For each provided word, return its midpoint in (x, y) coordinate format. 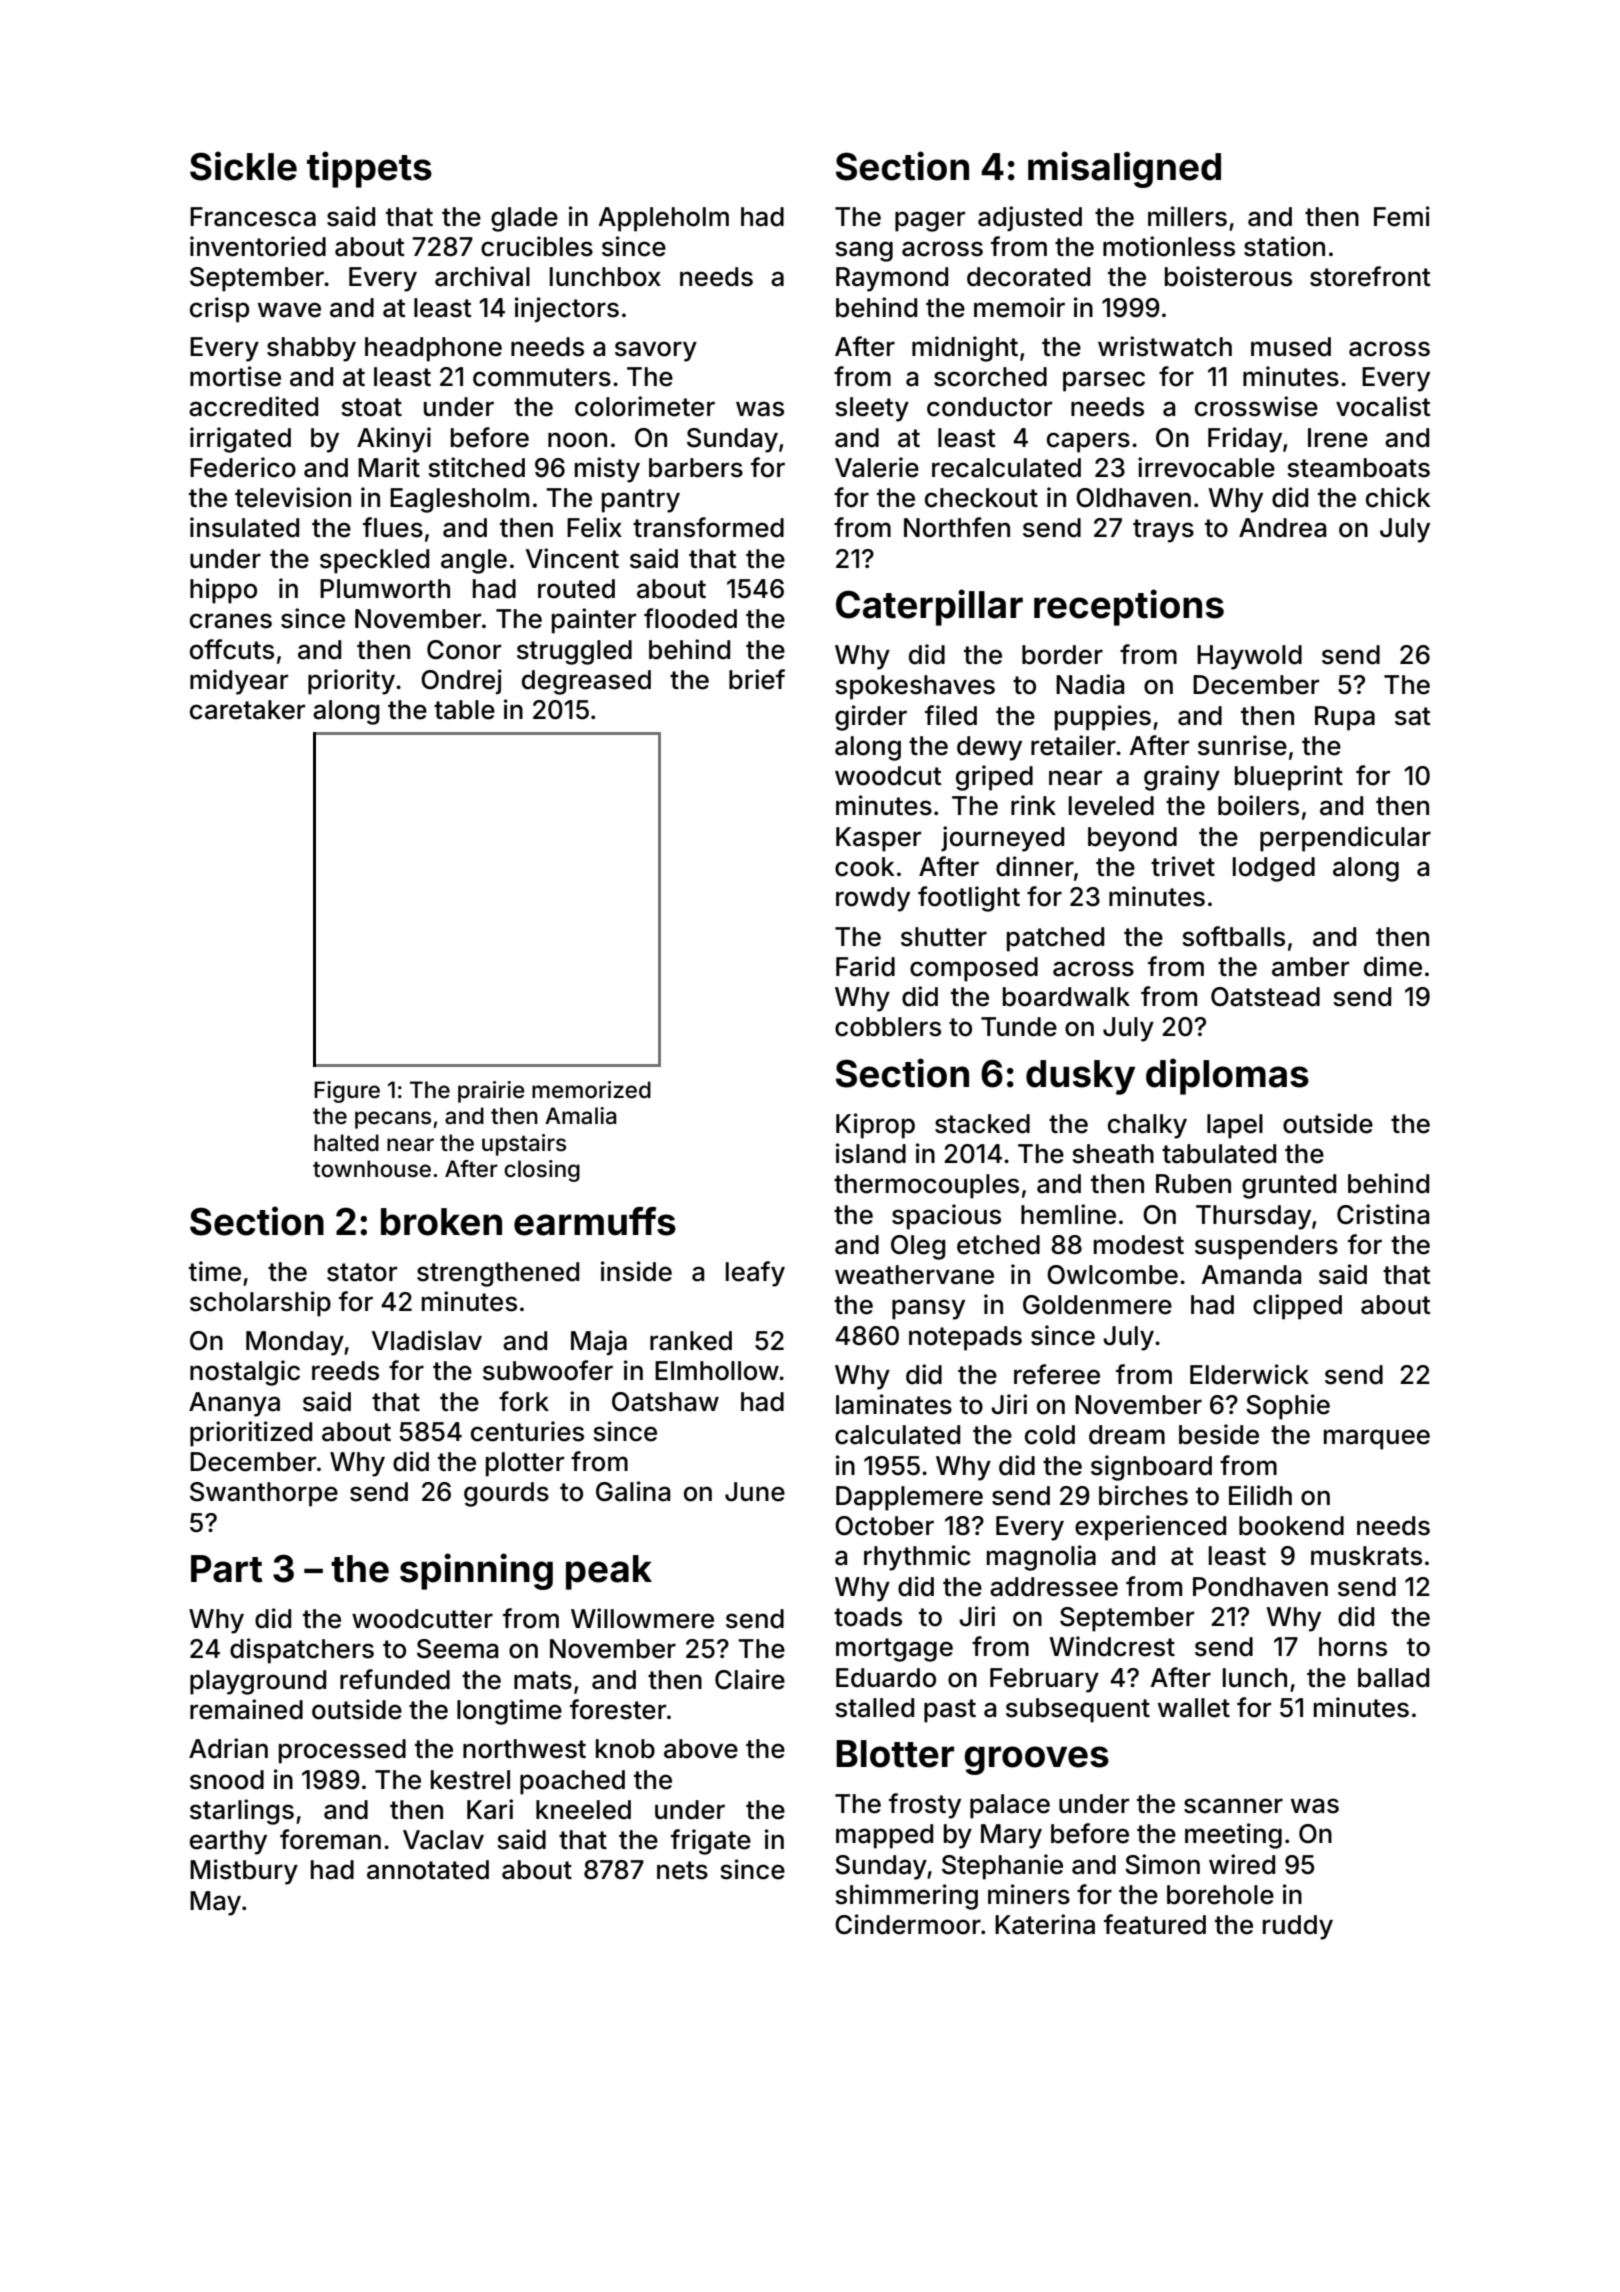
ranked (691, 1341)
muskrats (1366, 1556)
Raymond (892, 279)
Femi (1402, 216)
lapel (1235, 1126)
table (464, 710)
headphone (433, 349)
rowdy (873, 899)
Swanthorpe (264, 1494)
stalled (874, 1708)
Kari (490, 1809)
